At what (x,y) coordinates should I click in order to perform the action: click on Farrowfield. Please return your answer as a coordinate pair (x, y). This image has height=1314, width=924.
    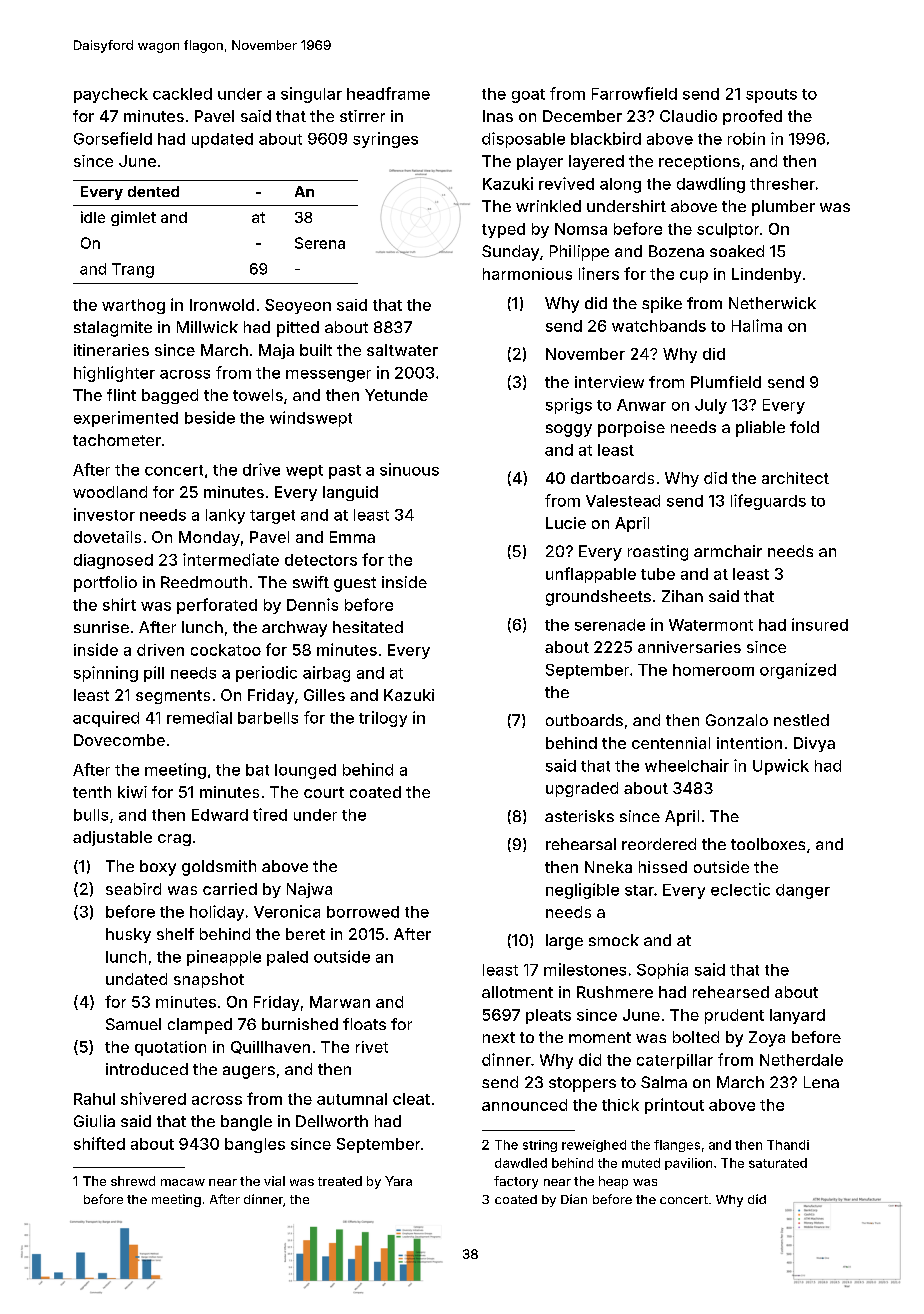
    Looking at the image, I should click on (634, 93).
